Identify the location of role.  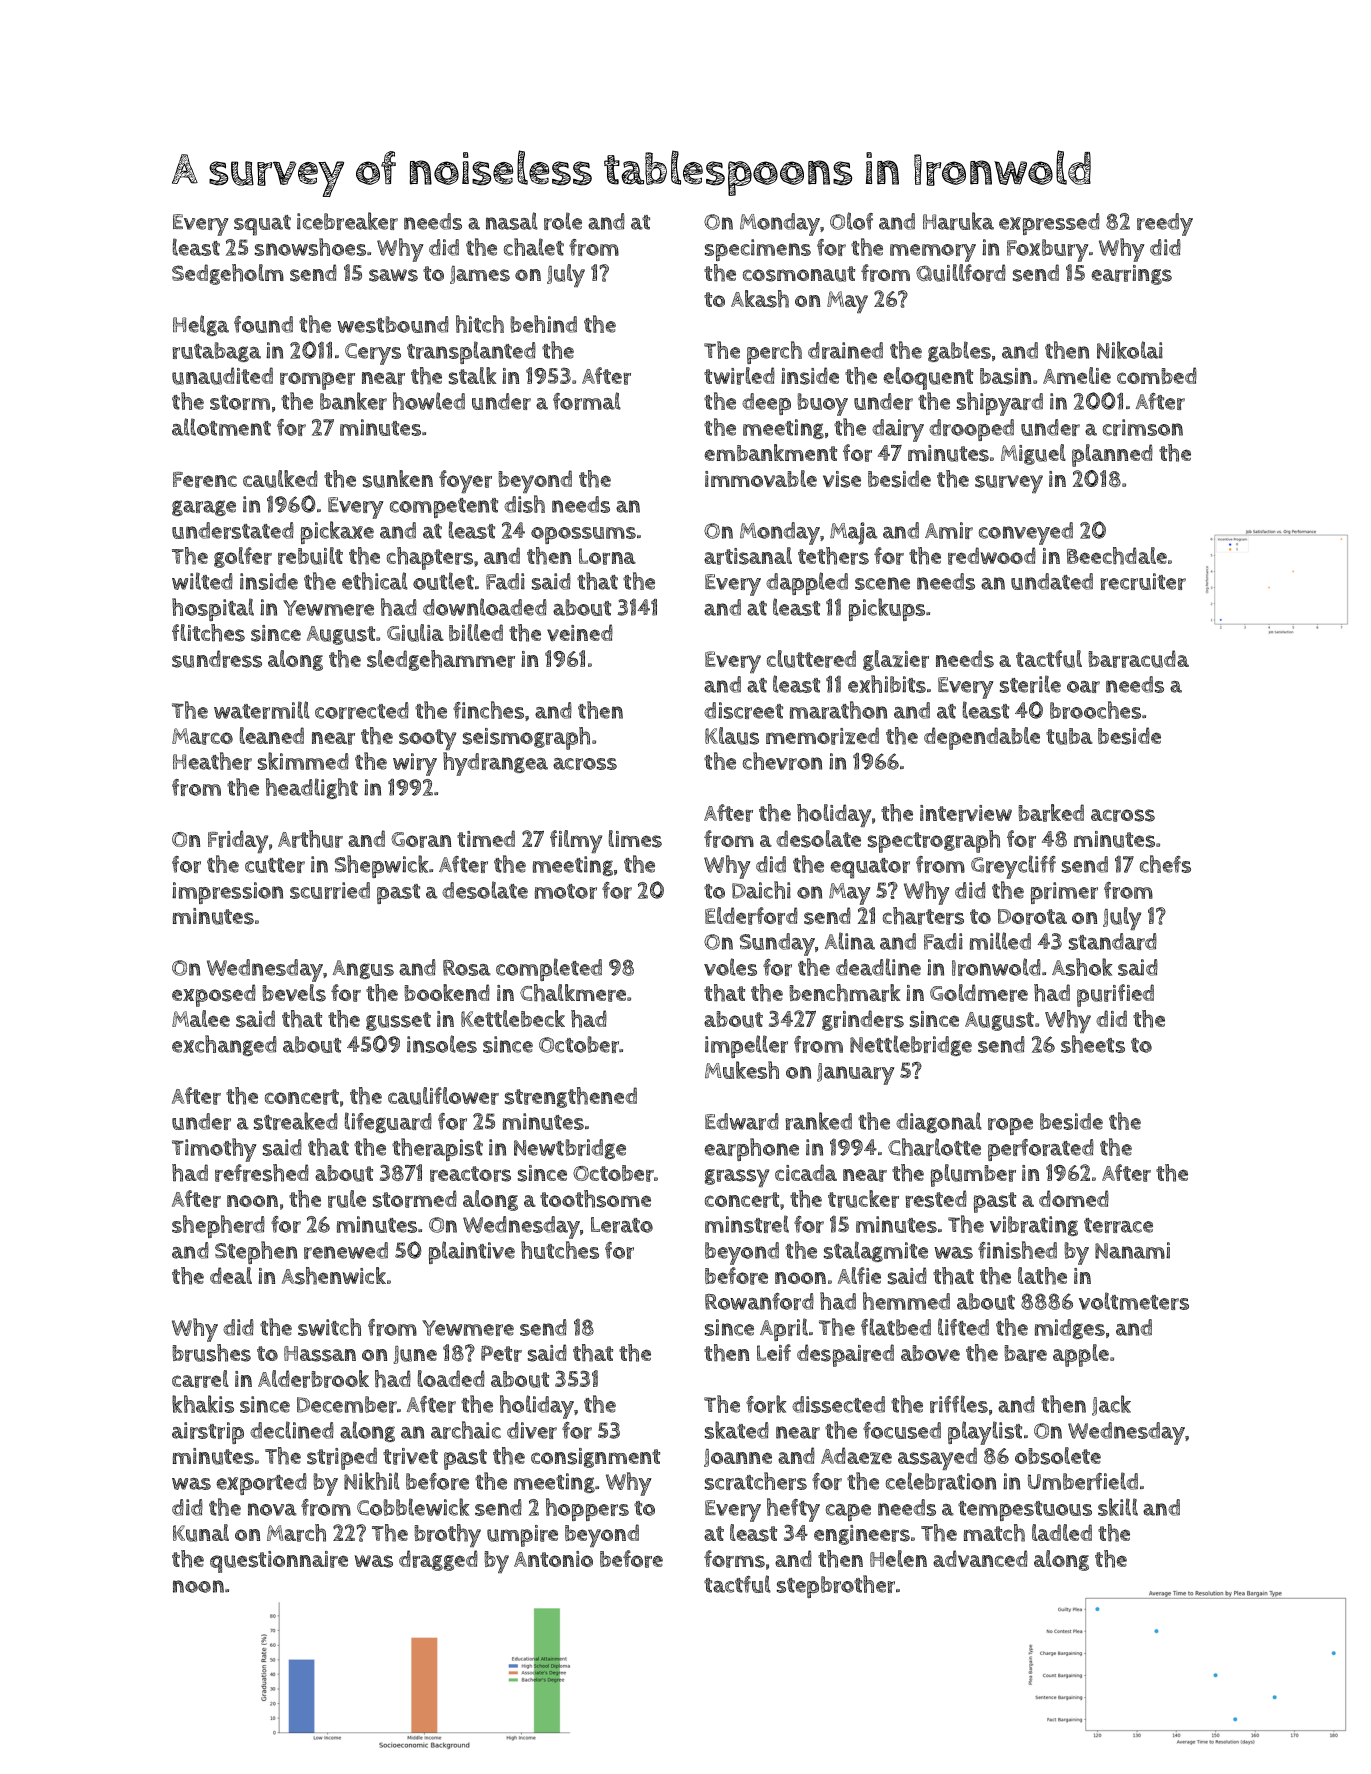
(563, 221).
